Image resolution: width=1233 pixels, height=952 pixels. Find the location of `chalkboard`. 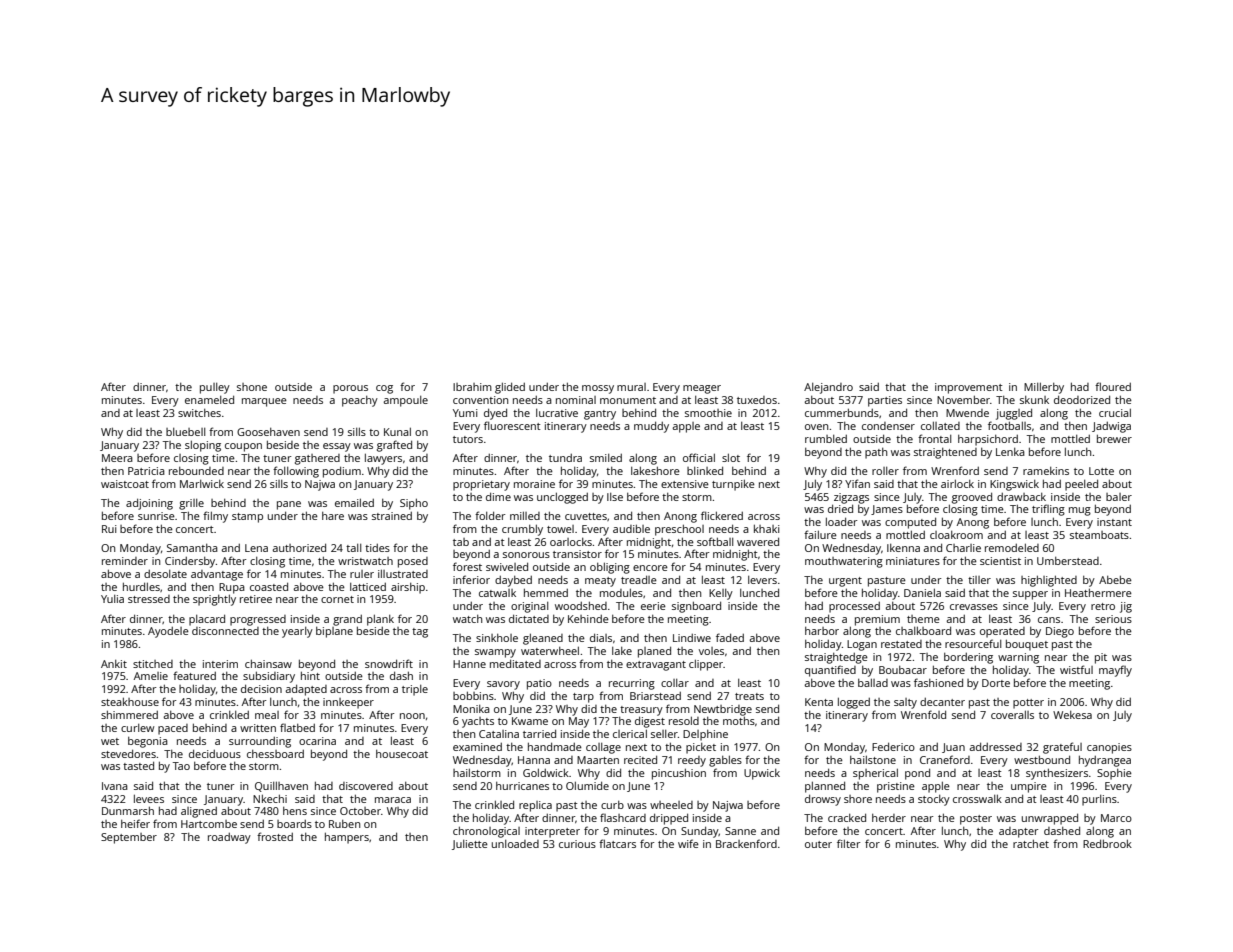

chalkboard is located at coordinates (923, 630).
